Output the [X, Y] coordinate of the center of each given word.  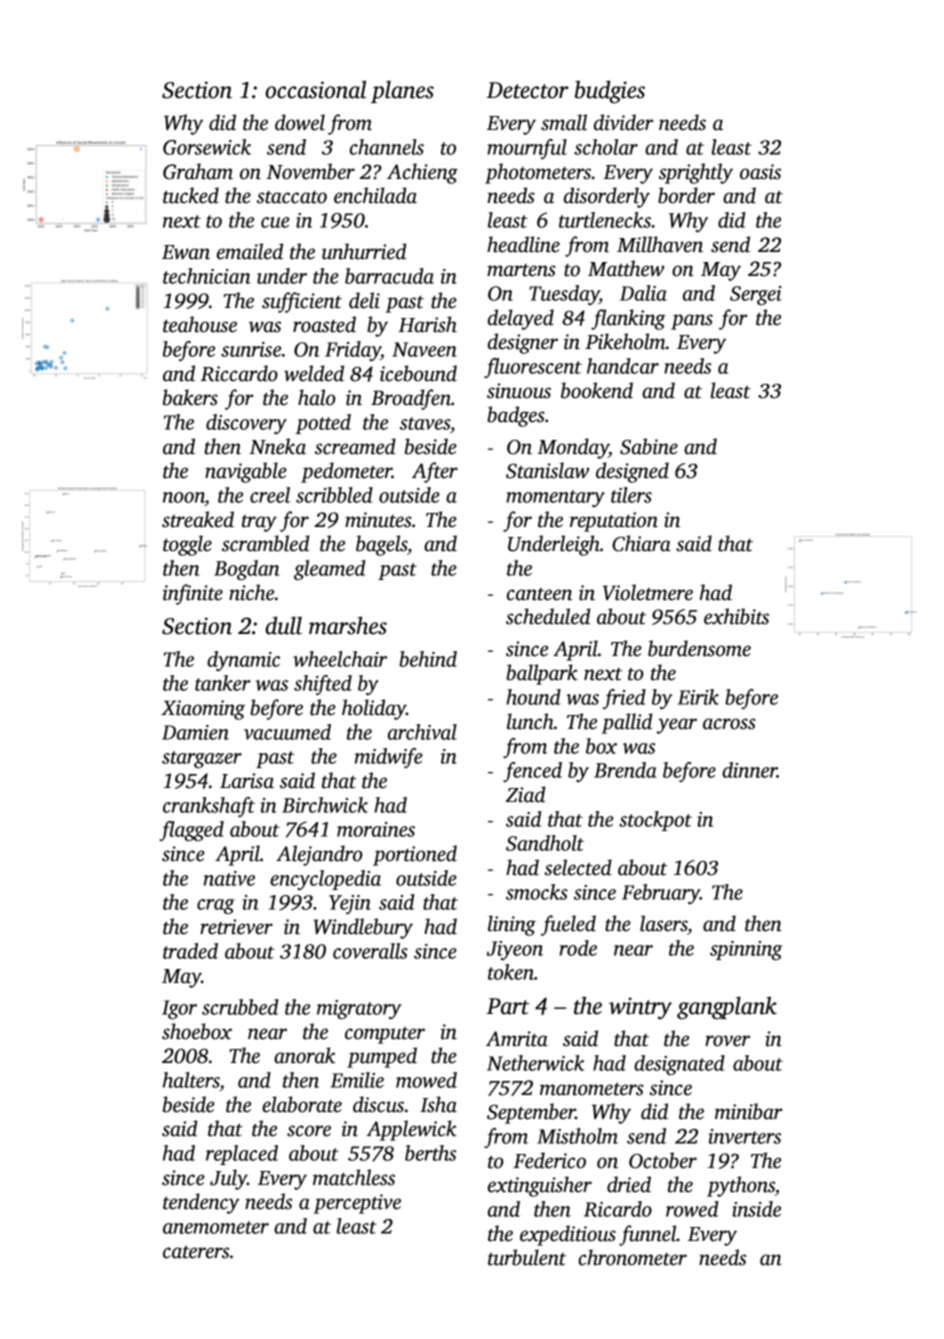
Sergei [756, 295]
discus [378, 1104]
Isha [438, 1104]
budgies [610, 92]
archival [422, 732]
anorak [304, 1055]
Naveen [424, 349]
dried [629, 1184]
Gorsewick [207, 147]
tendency [201, 1203]
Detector [528, 90]
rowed [692, 1209]
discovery [246, 424]
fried [624, 699]
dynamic [243, 661]
